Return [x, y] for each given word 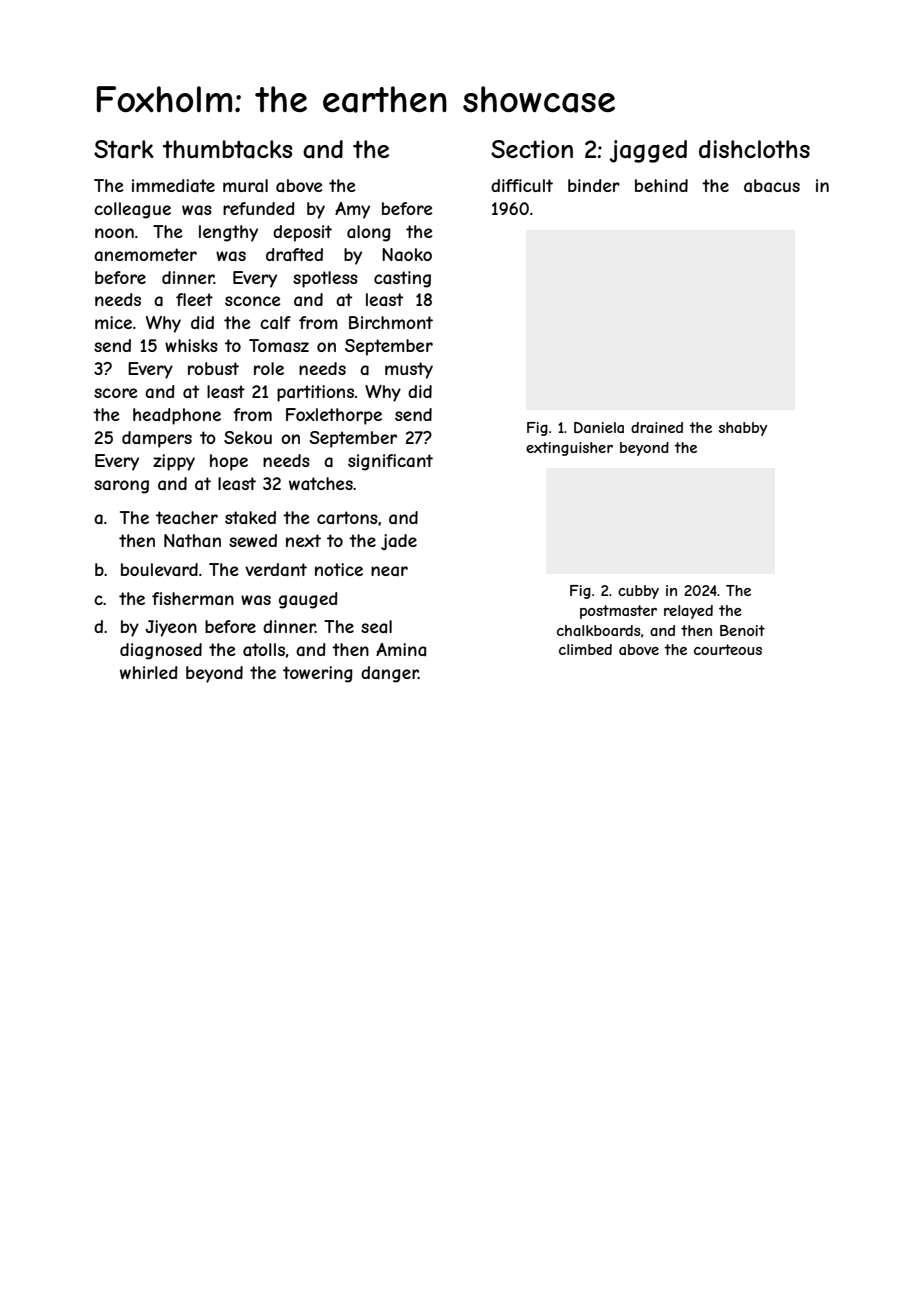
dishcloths [754, 149]
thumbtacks [227, 149]
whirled [149, 672]
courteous [728, 649]
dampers [157, 439]
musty [409, 370]
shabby [743, 429]
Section [532, 149]
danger [389, 674]
